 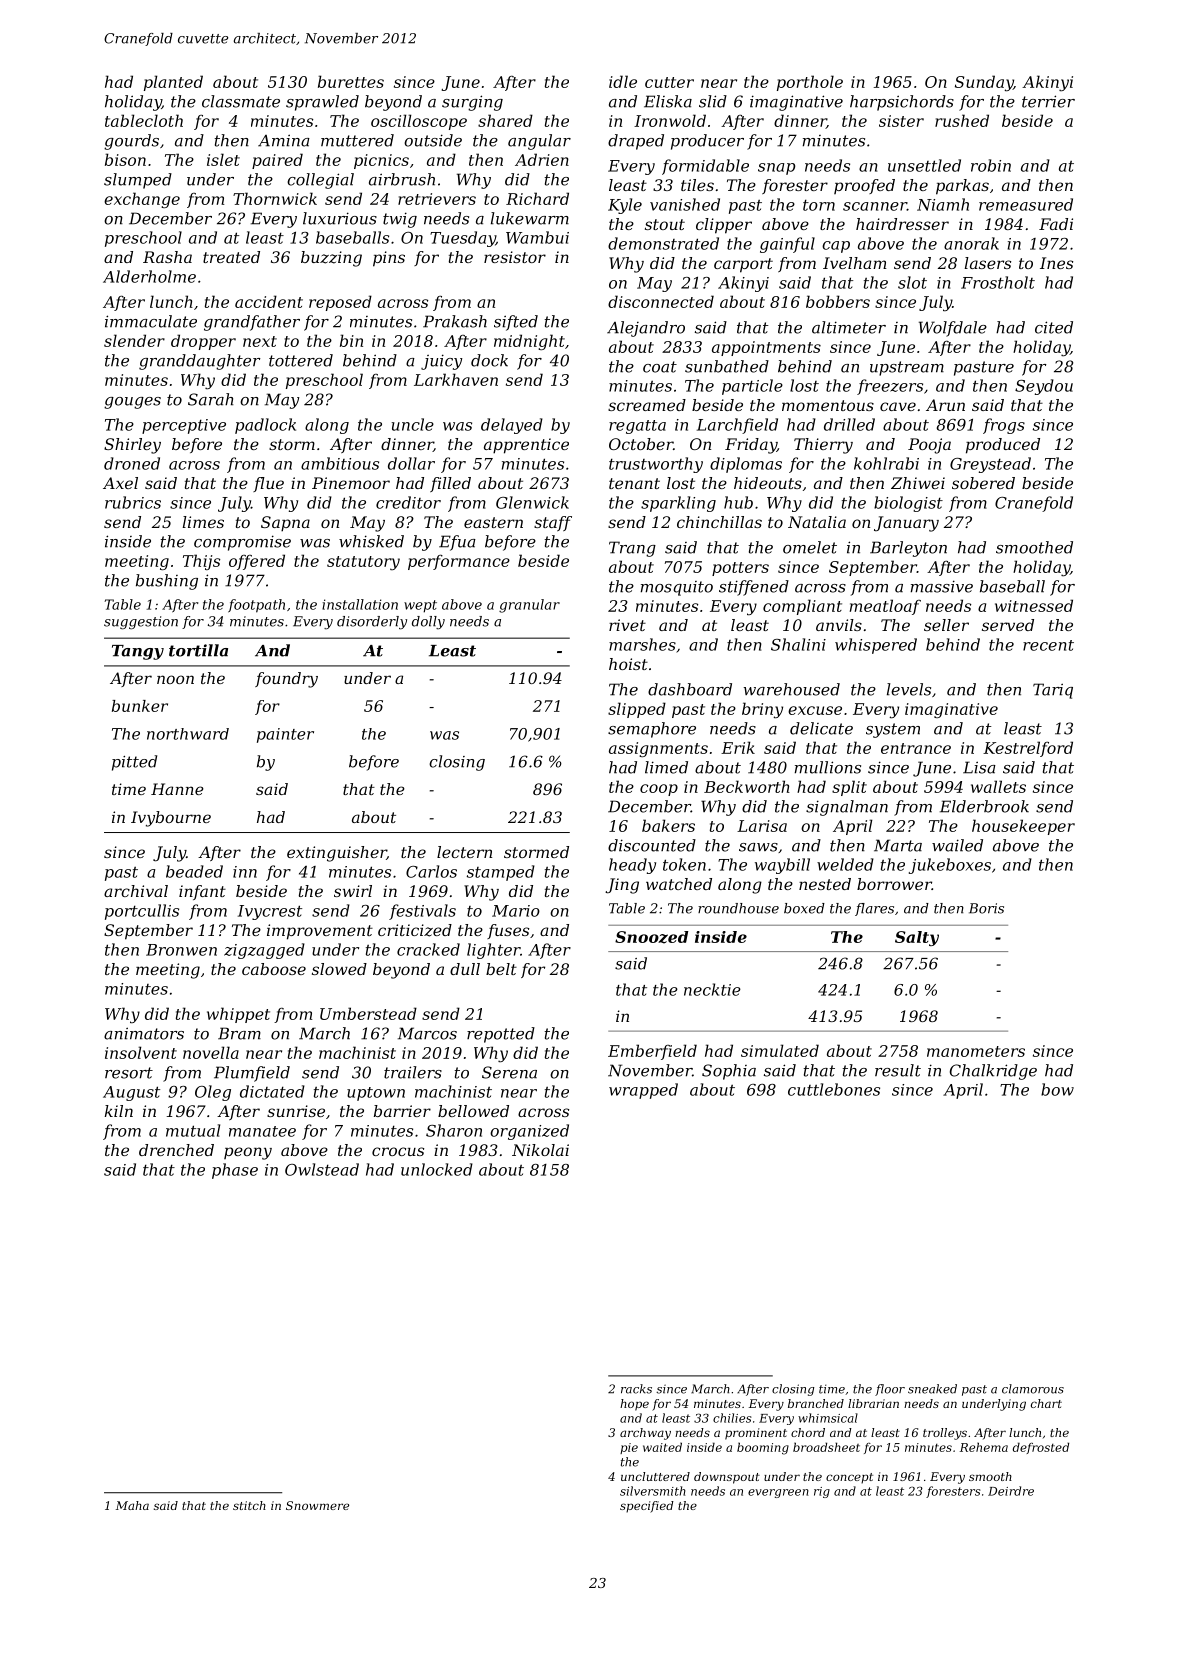 I want to click on Tangy, so click(x=138, y=652).
